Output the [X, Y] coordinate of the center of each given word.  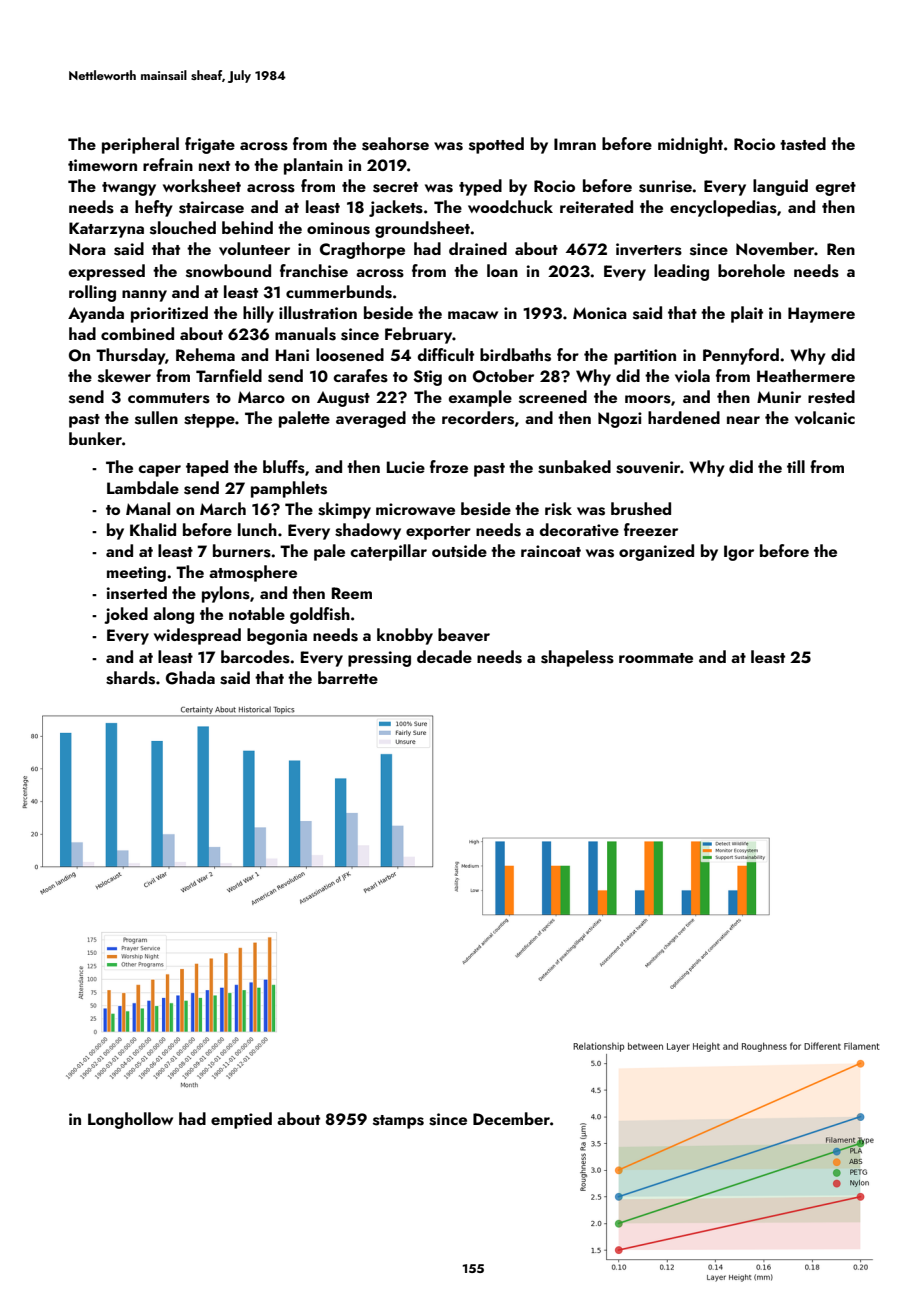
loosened [350, 355]
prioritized [169, 314]
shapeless [577, 658]
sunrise [665, 186]
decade [444, 656]
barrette [348, 677]
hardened [684, 417]
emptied [241, 1120]
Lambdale [143, 487]
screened [553, 397]
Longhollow [130, 1120]
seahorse [395, 144]
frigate [210, 145]
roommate [656, 658]
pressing [379, 659]
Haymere [821, 315]
